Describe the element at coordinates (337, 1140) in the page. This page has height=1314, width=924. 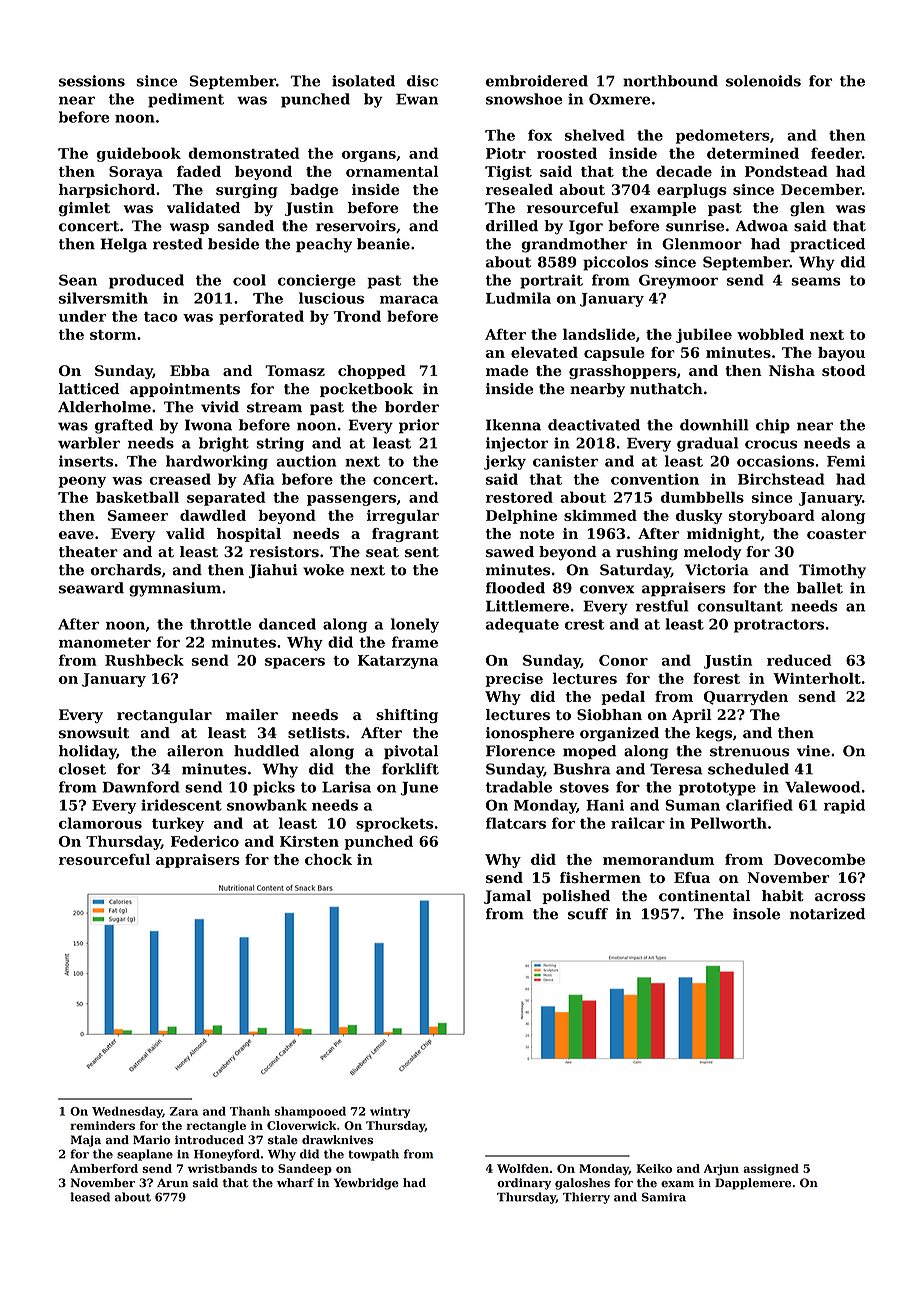
I see `drawknives` at that location.
